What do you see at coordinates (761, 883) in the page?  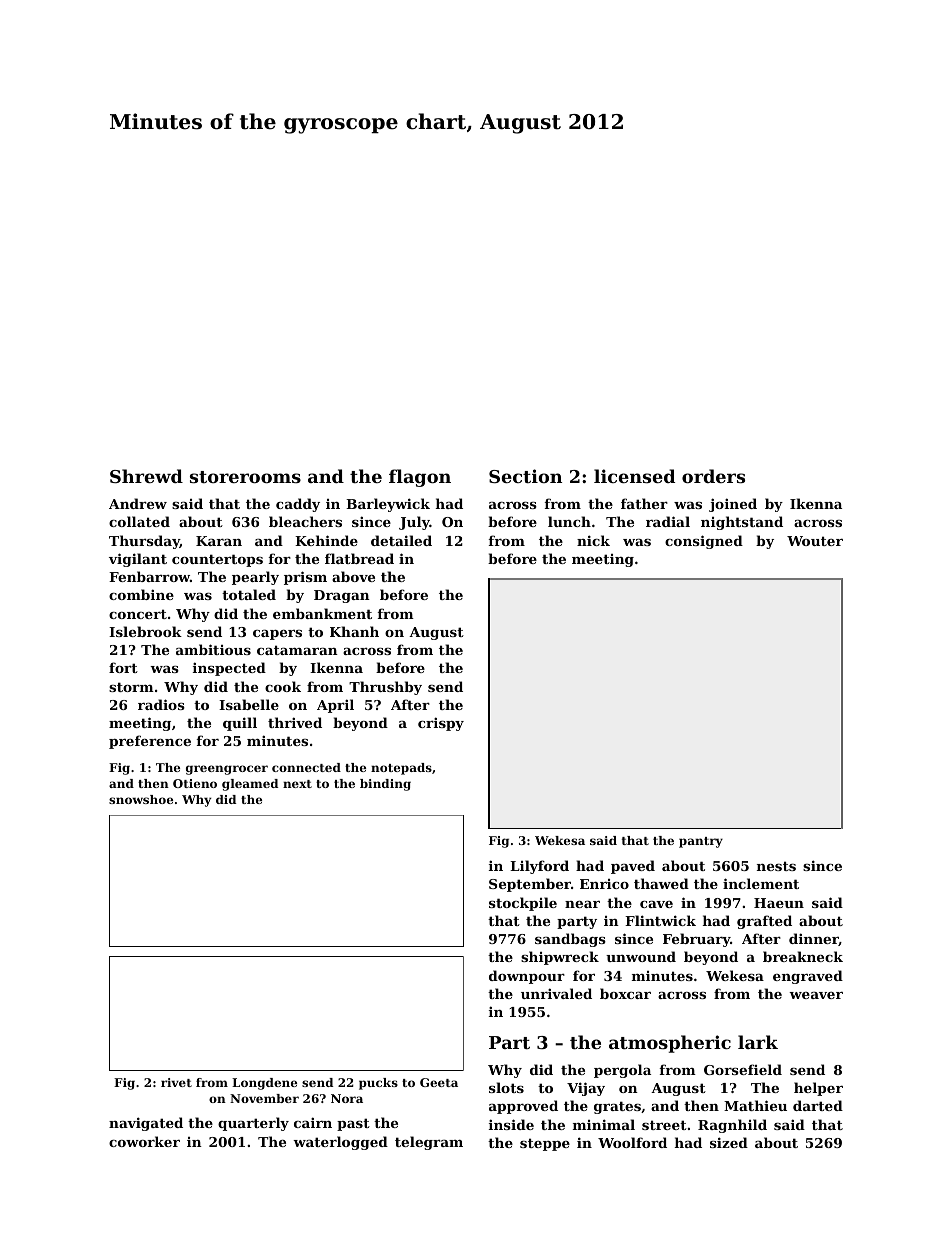 I see `inclement` at bounding box center [761, 883].
